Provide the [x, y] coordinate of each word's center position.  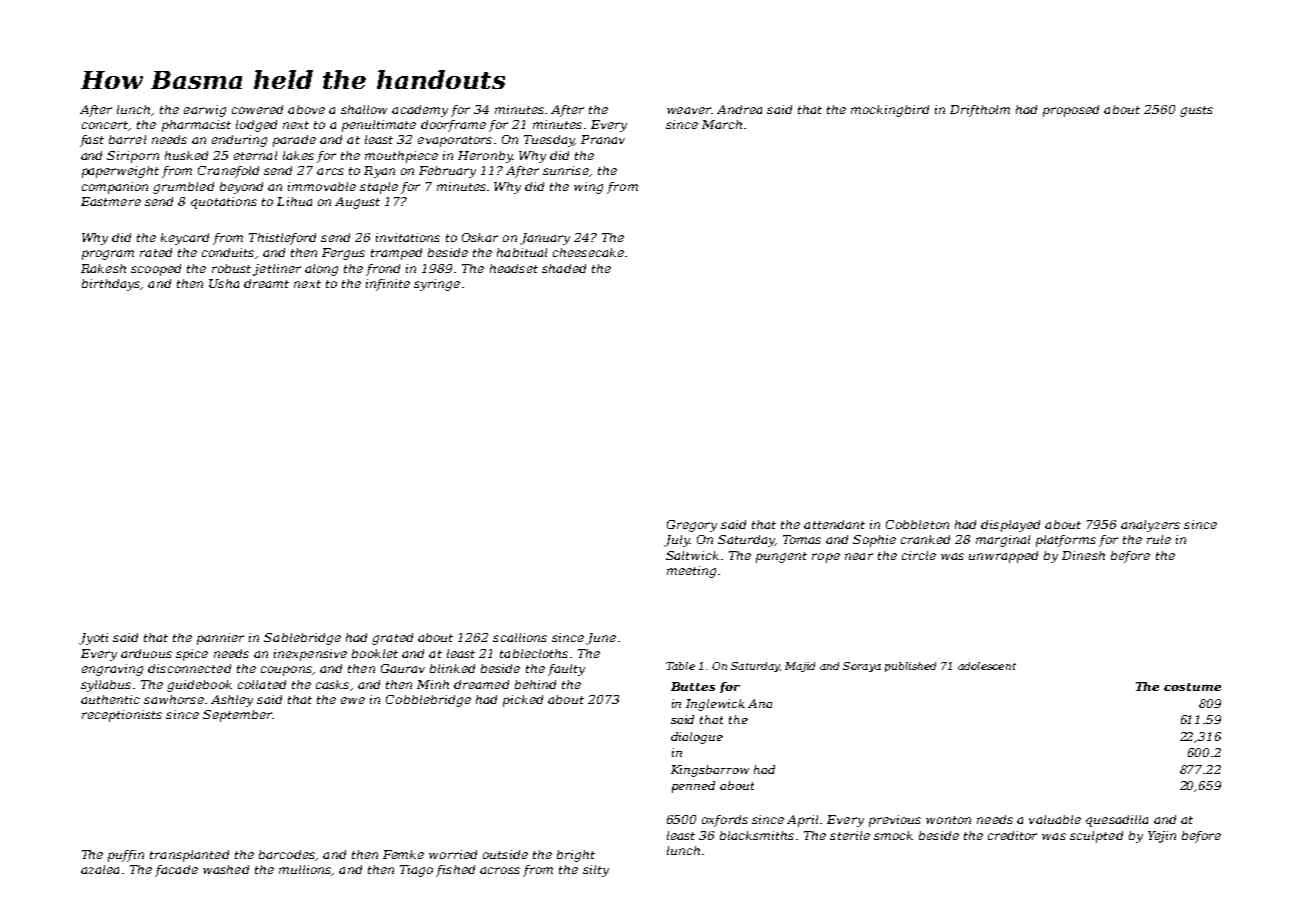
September [237, 716]
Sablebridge [302, 639]
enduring [239, 141]
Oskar [480, 237]
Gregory [692, 526]
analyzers [1150, 526]
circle [919, 555]
